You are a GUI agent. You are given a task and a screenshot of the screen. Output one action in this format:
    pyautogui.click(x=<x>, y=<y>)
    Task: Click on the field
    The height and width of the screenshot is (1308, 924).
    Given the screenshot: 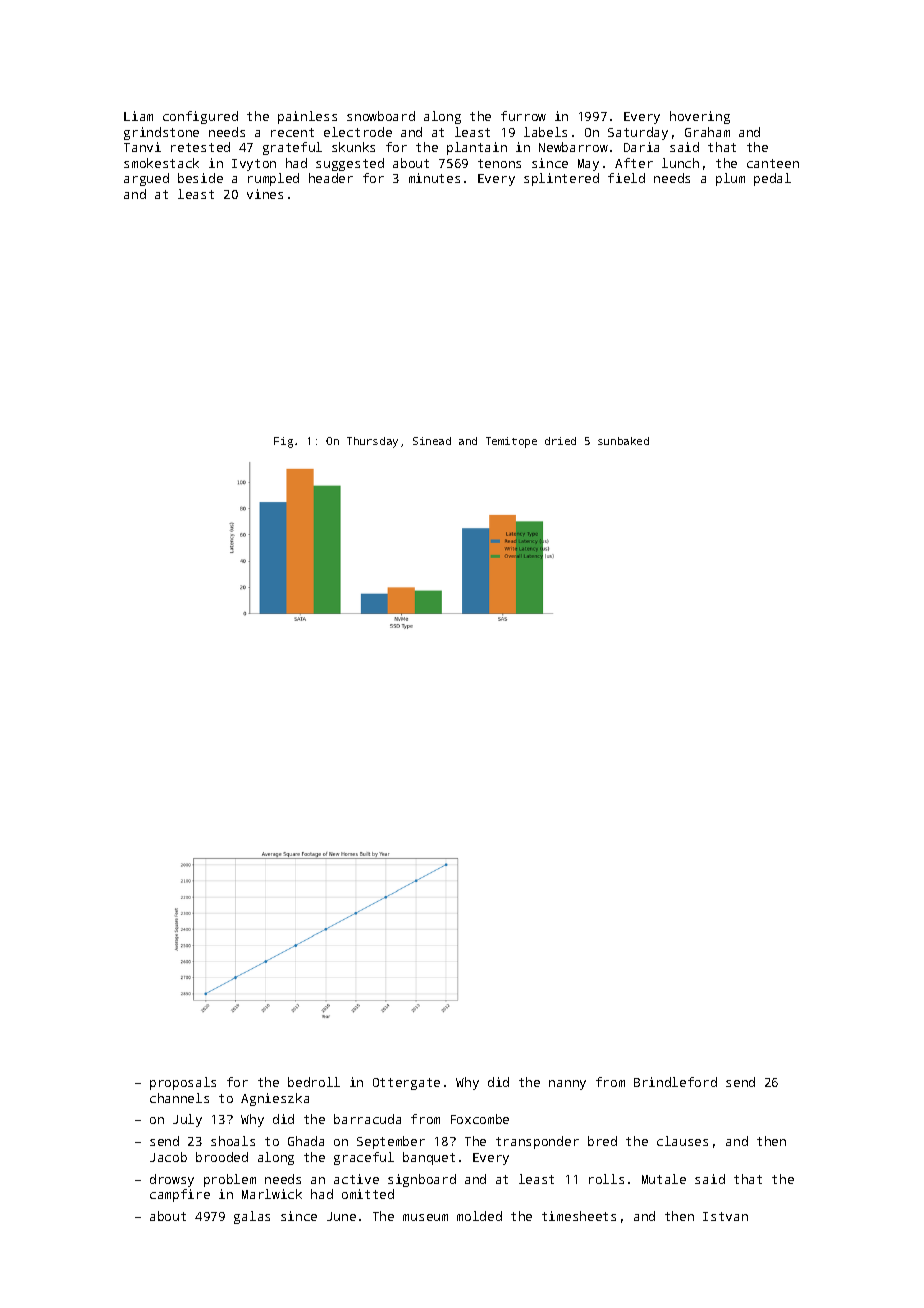 What is the action you would take?
    pyautogui.click(x=626, y=178)
